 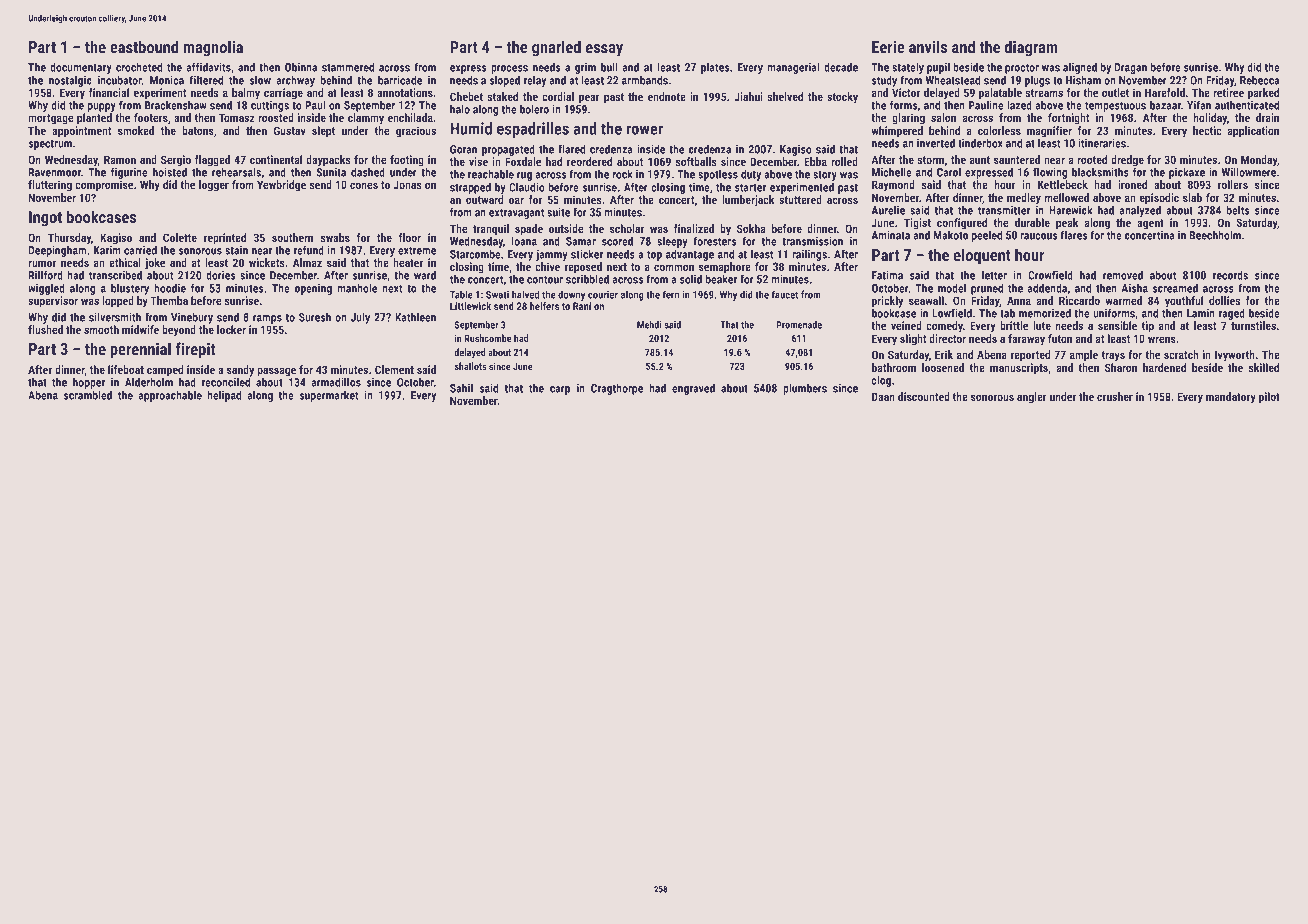 What do you see at coordinates (176, 161) in the screenshot?
I see `Sergio` at bounding box center [176, 161].
